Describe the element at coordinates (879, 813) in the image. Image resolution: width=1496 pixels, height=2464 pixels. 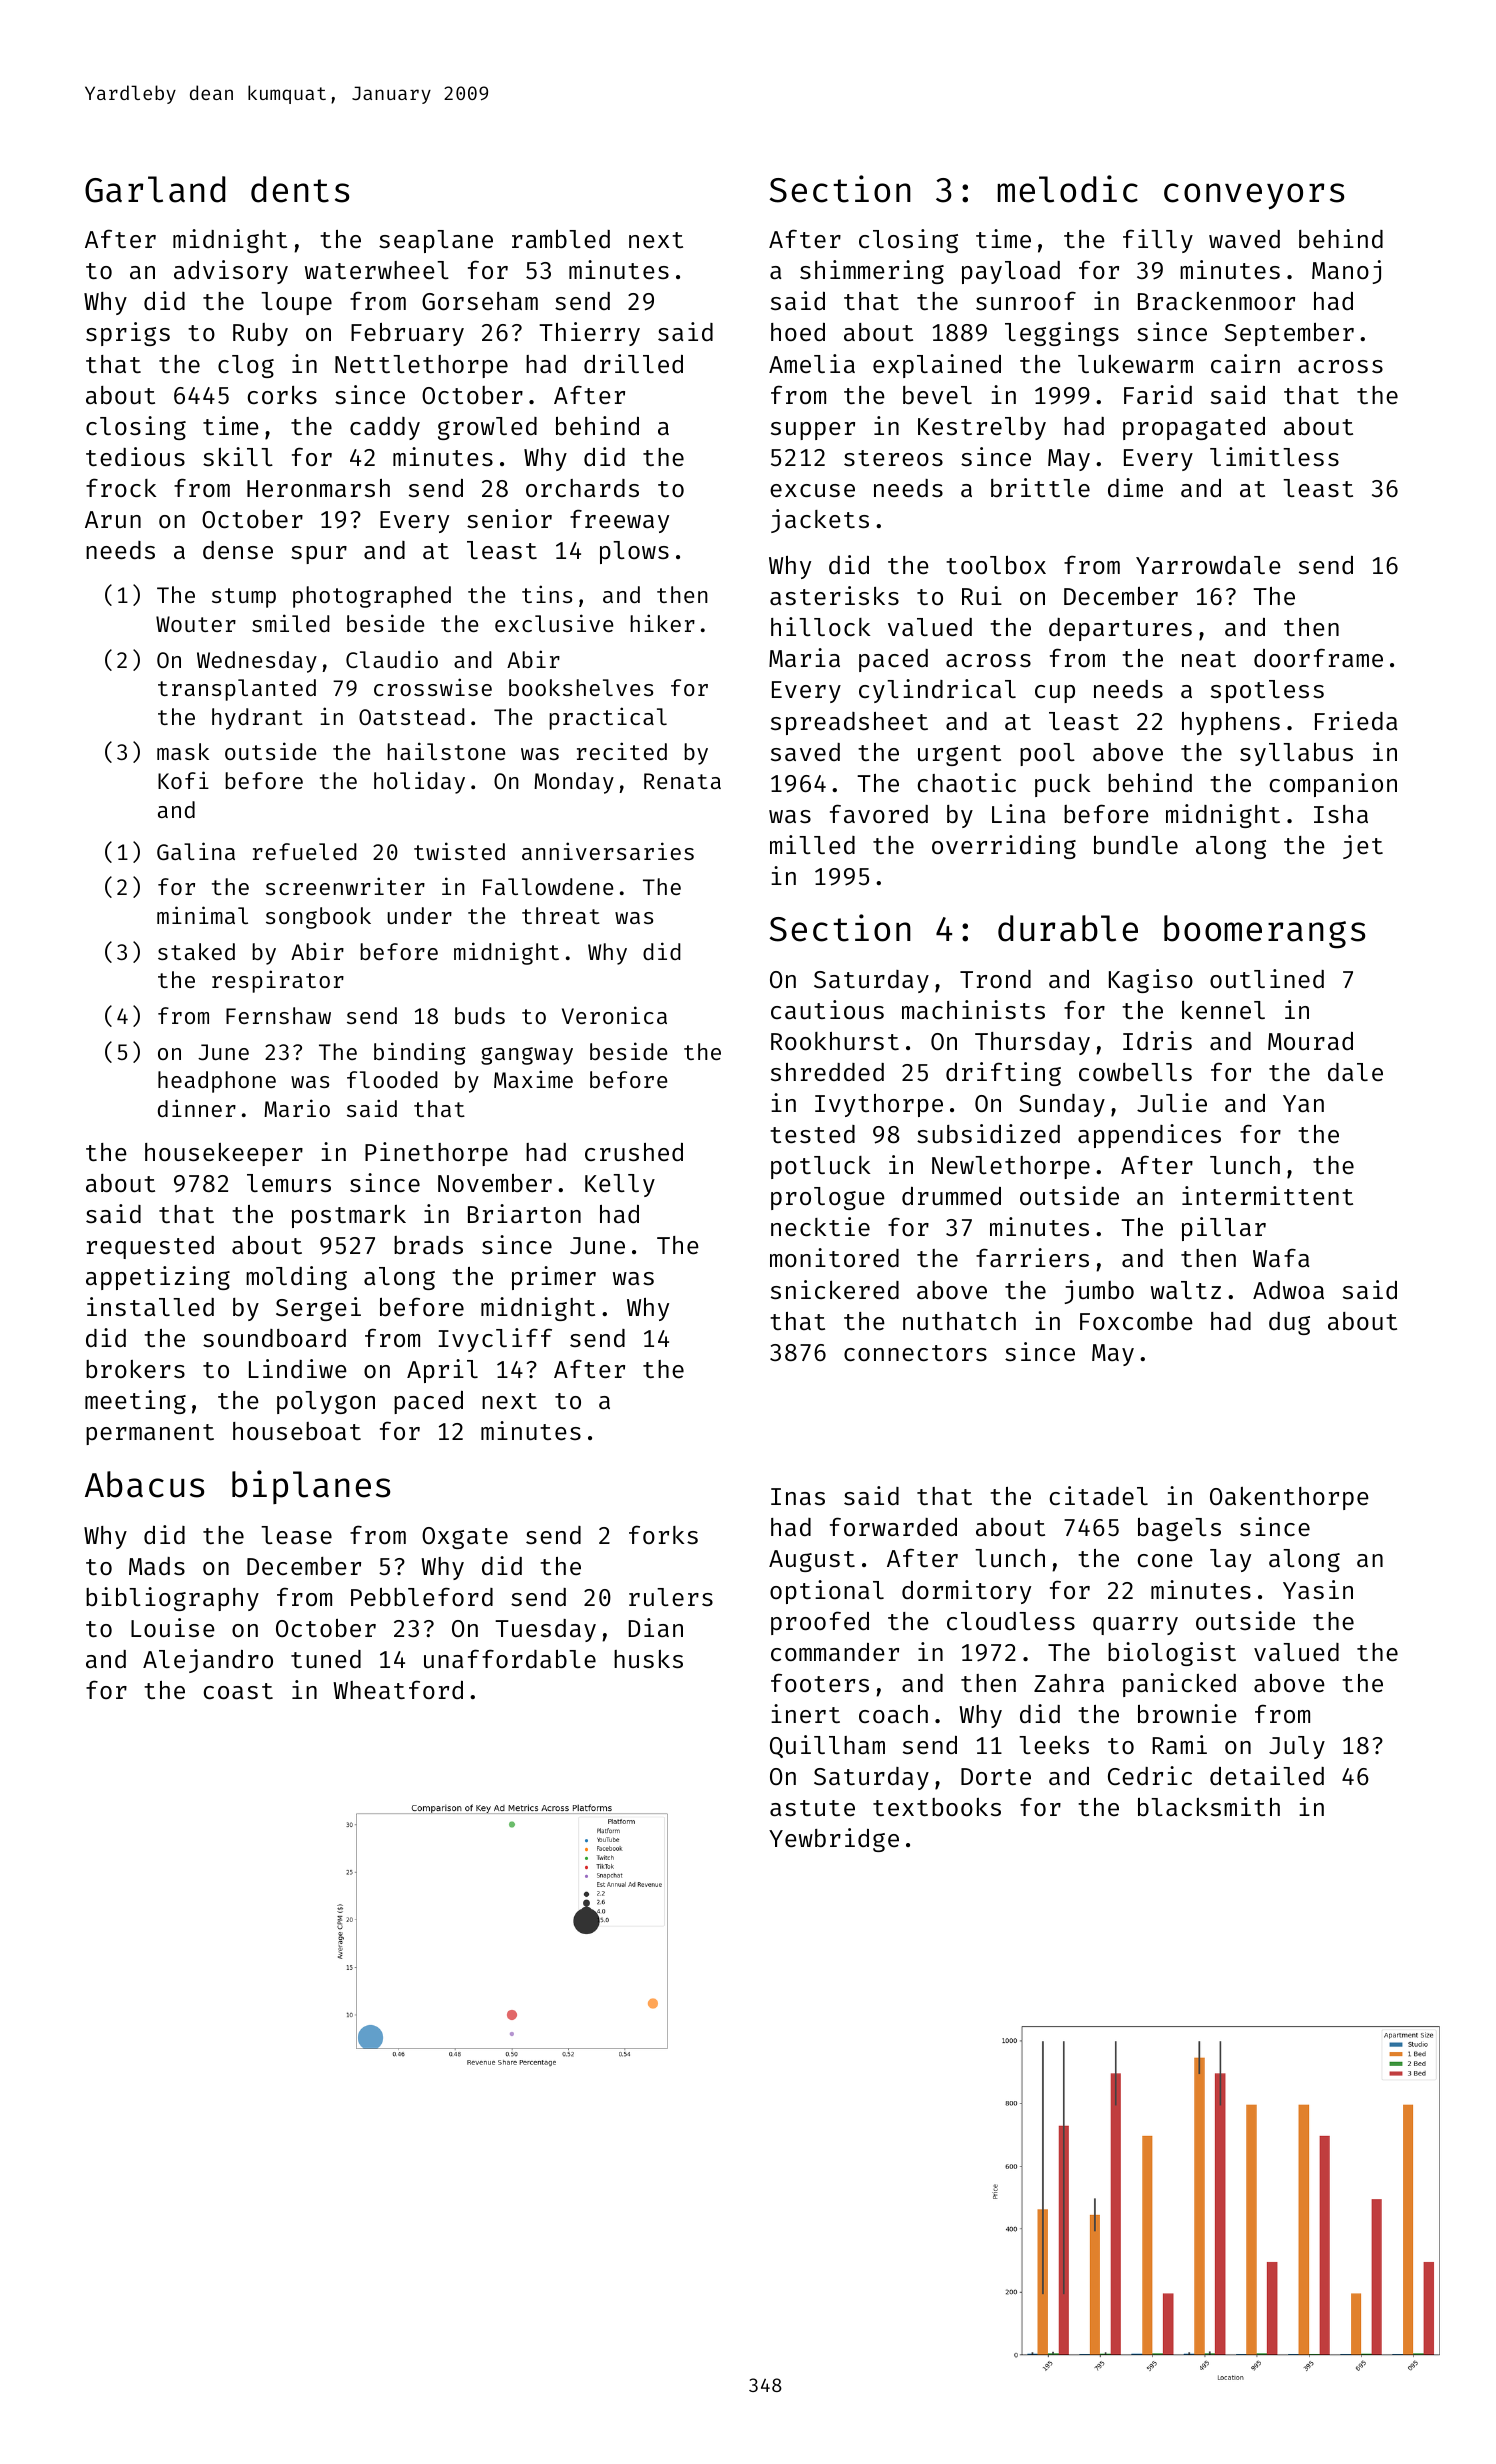
I see `favored` at that location.
